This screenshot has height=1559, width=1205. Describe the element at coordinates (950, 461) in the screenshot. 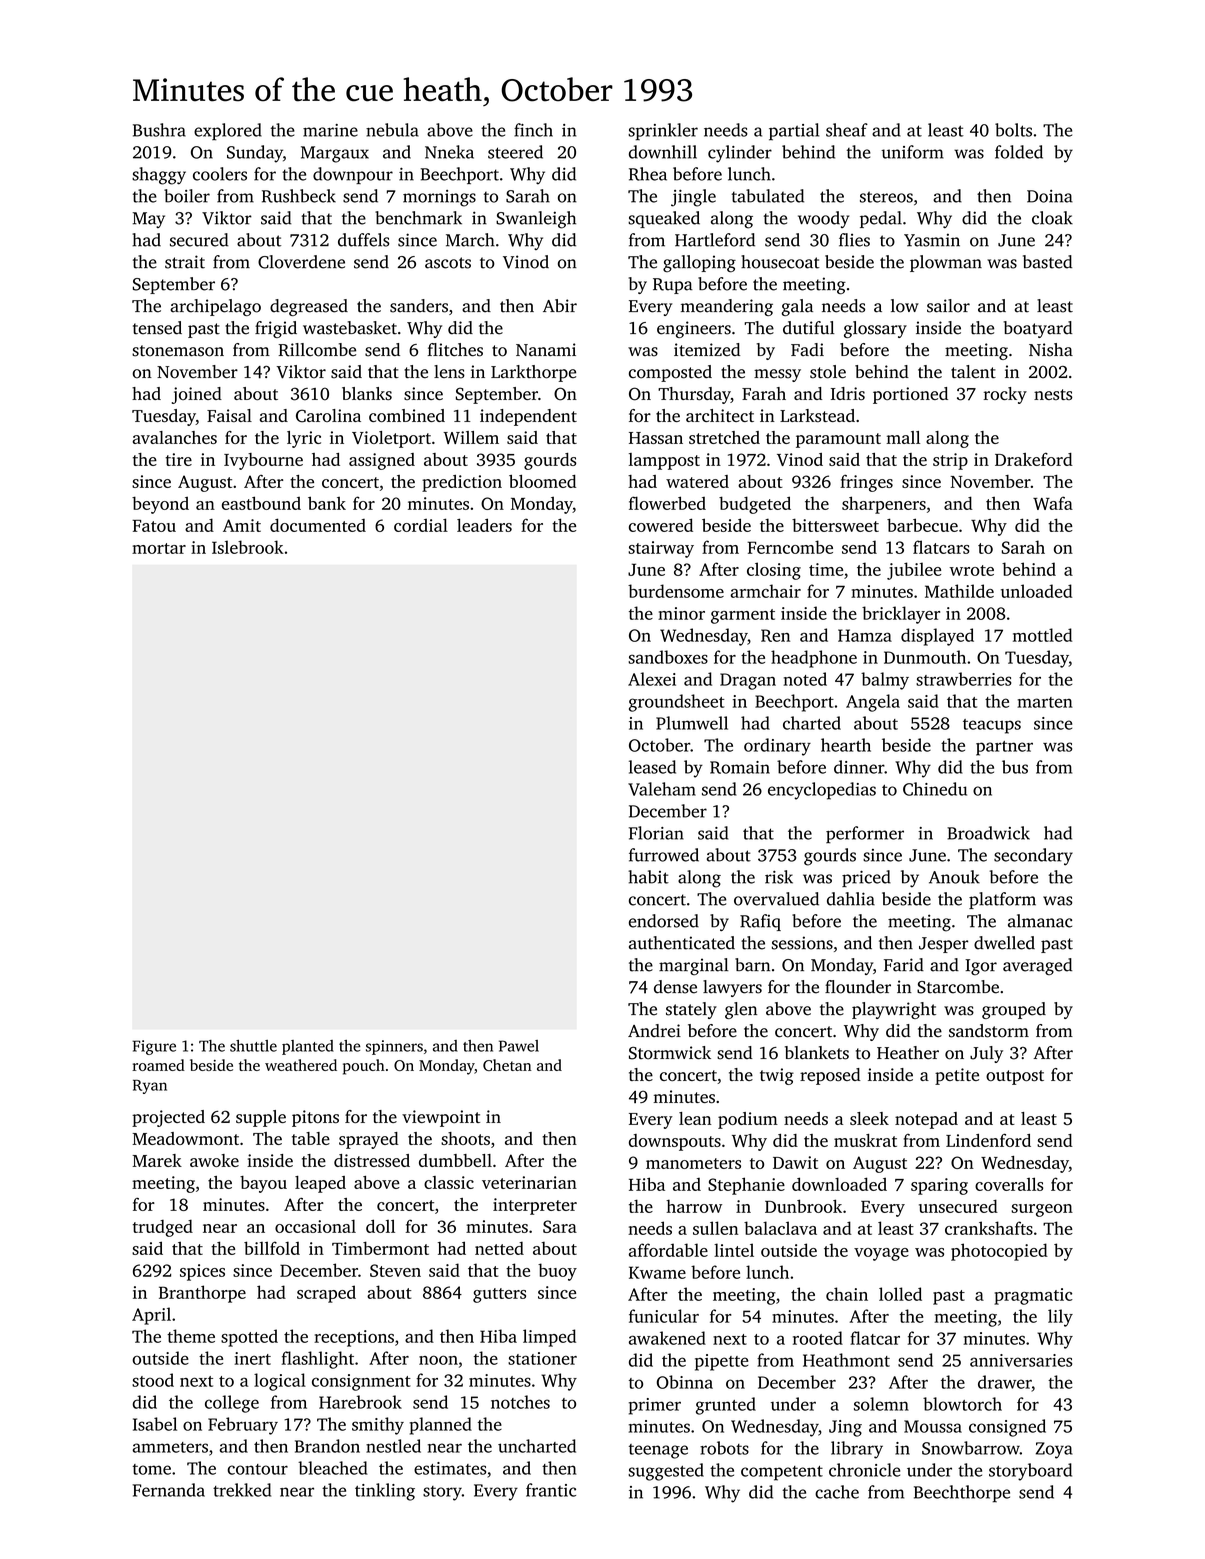

I see `strip` at that location.
